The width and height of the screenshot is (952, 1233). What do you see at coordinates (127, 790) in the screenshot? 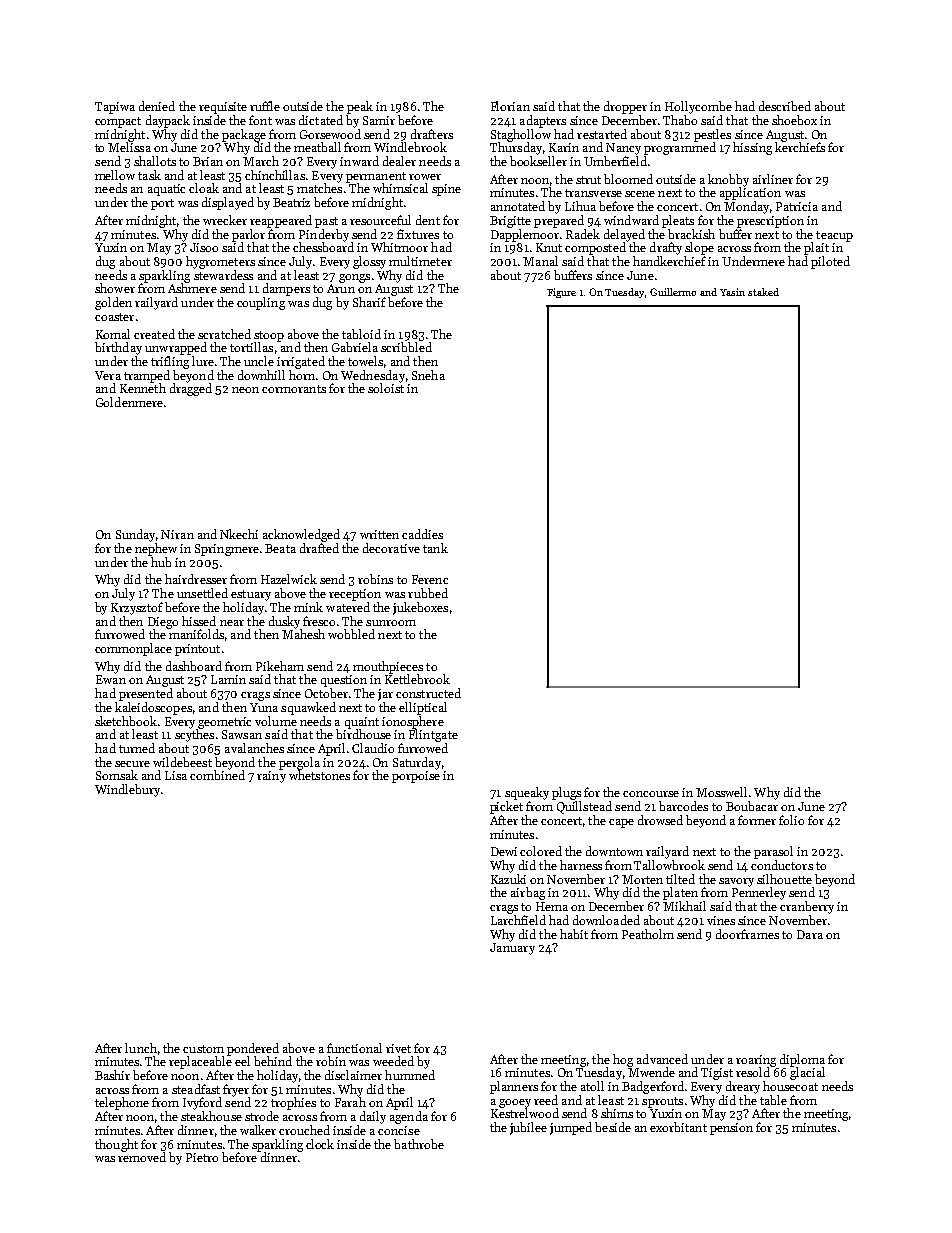
I see `Windlebury` at bounding box center [127, 790].
